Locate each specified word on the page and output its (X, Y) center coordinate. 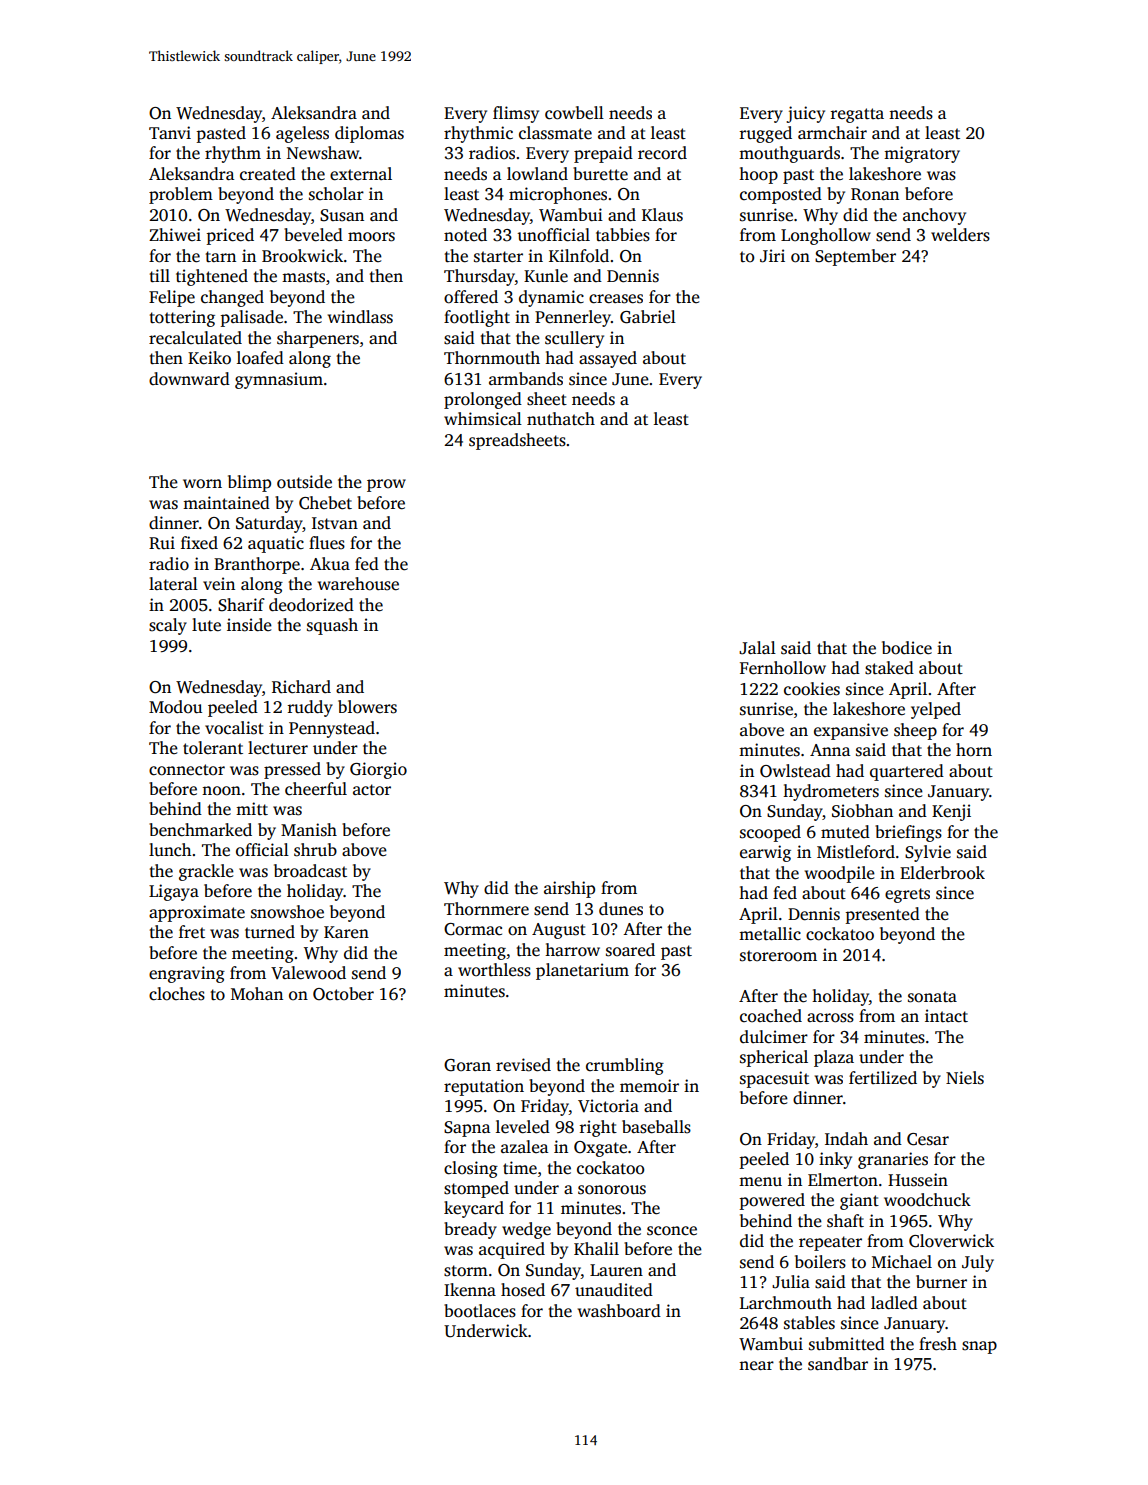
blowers (367, 707)
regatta (857, 115)
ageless (302, 134)
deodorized (311, 605)
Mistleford (856, 852)
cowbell (574, 113)
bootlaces (480, 1311)
